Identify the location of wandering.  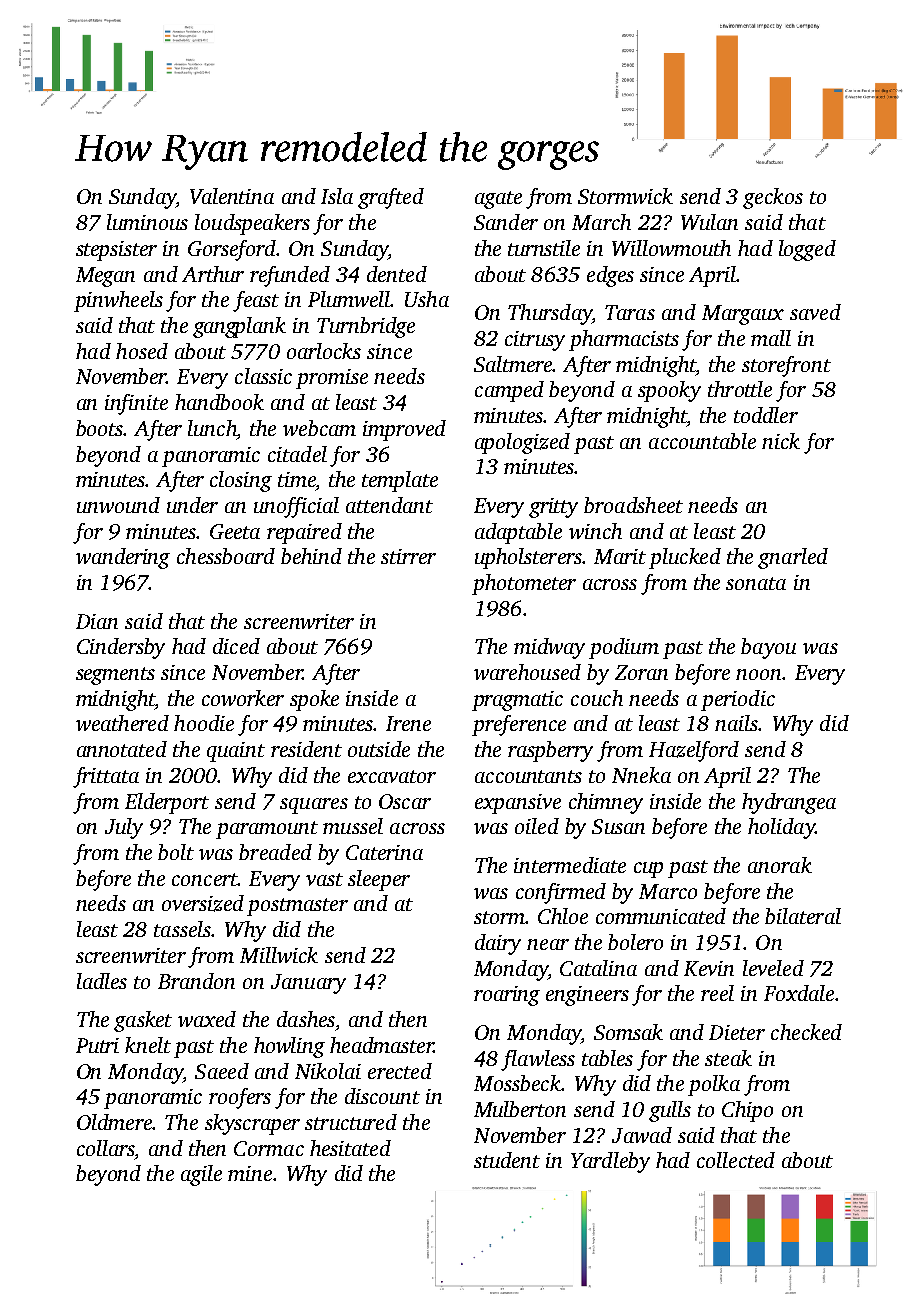
(123, 558).
